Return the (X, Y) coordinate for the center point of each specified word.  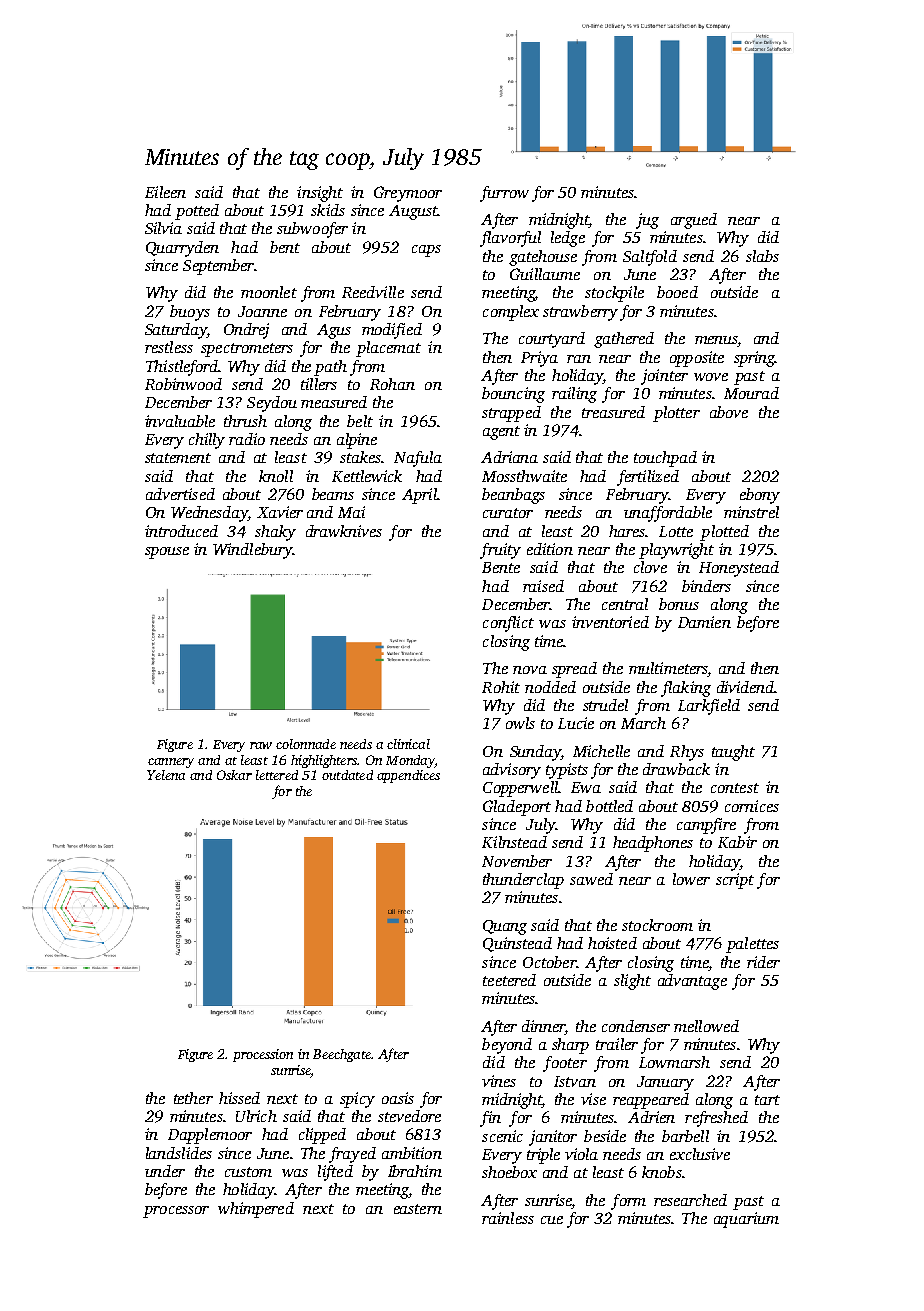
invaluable (180, 421)
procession (263, 1055)
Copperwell (521, 789)
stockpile (614, 294)
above (729, 412)
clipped (322, 1136)
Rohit (501, 687)
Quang (505, 927)
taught (733, 753)
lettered (277, 775)
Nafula (418, 459)
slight (632, 982)
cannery (171, 763)
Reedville (373, 292)
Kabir (737, 842)
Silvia (163, 228)
